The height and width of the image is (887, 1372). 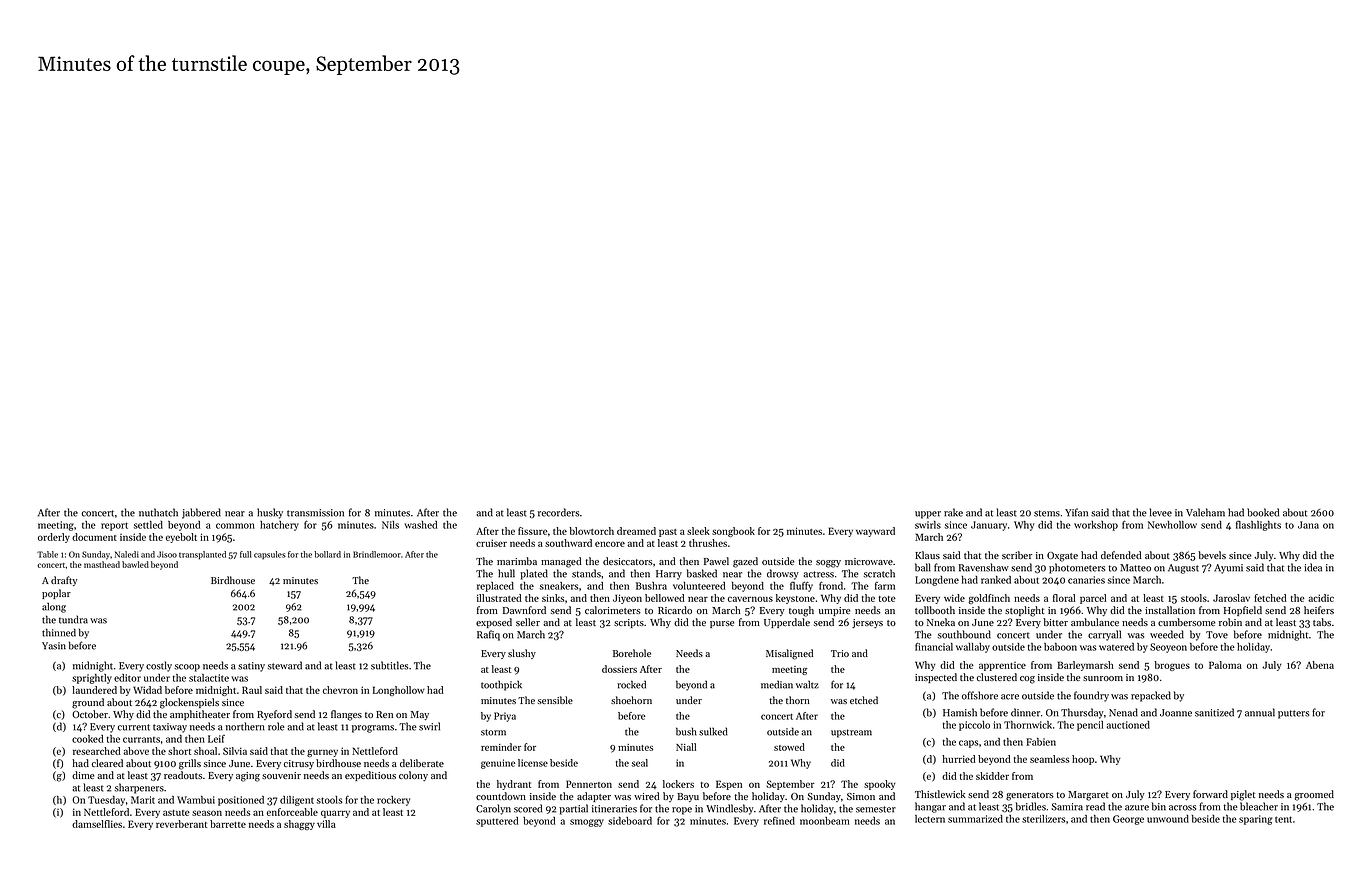 I want to click on illustrated, so click(x=499, y=598).
